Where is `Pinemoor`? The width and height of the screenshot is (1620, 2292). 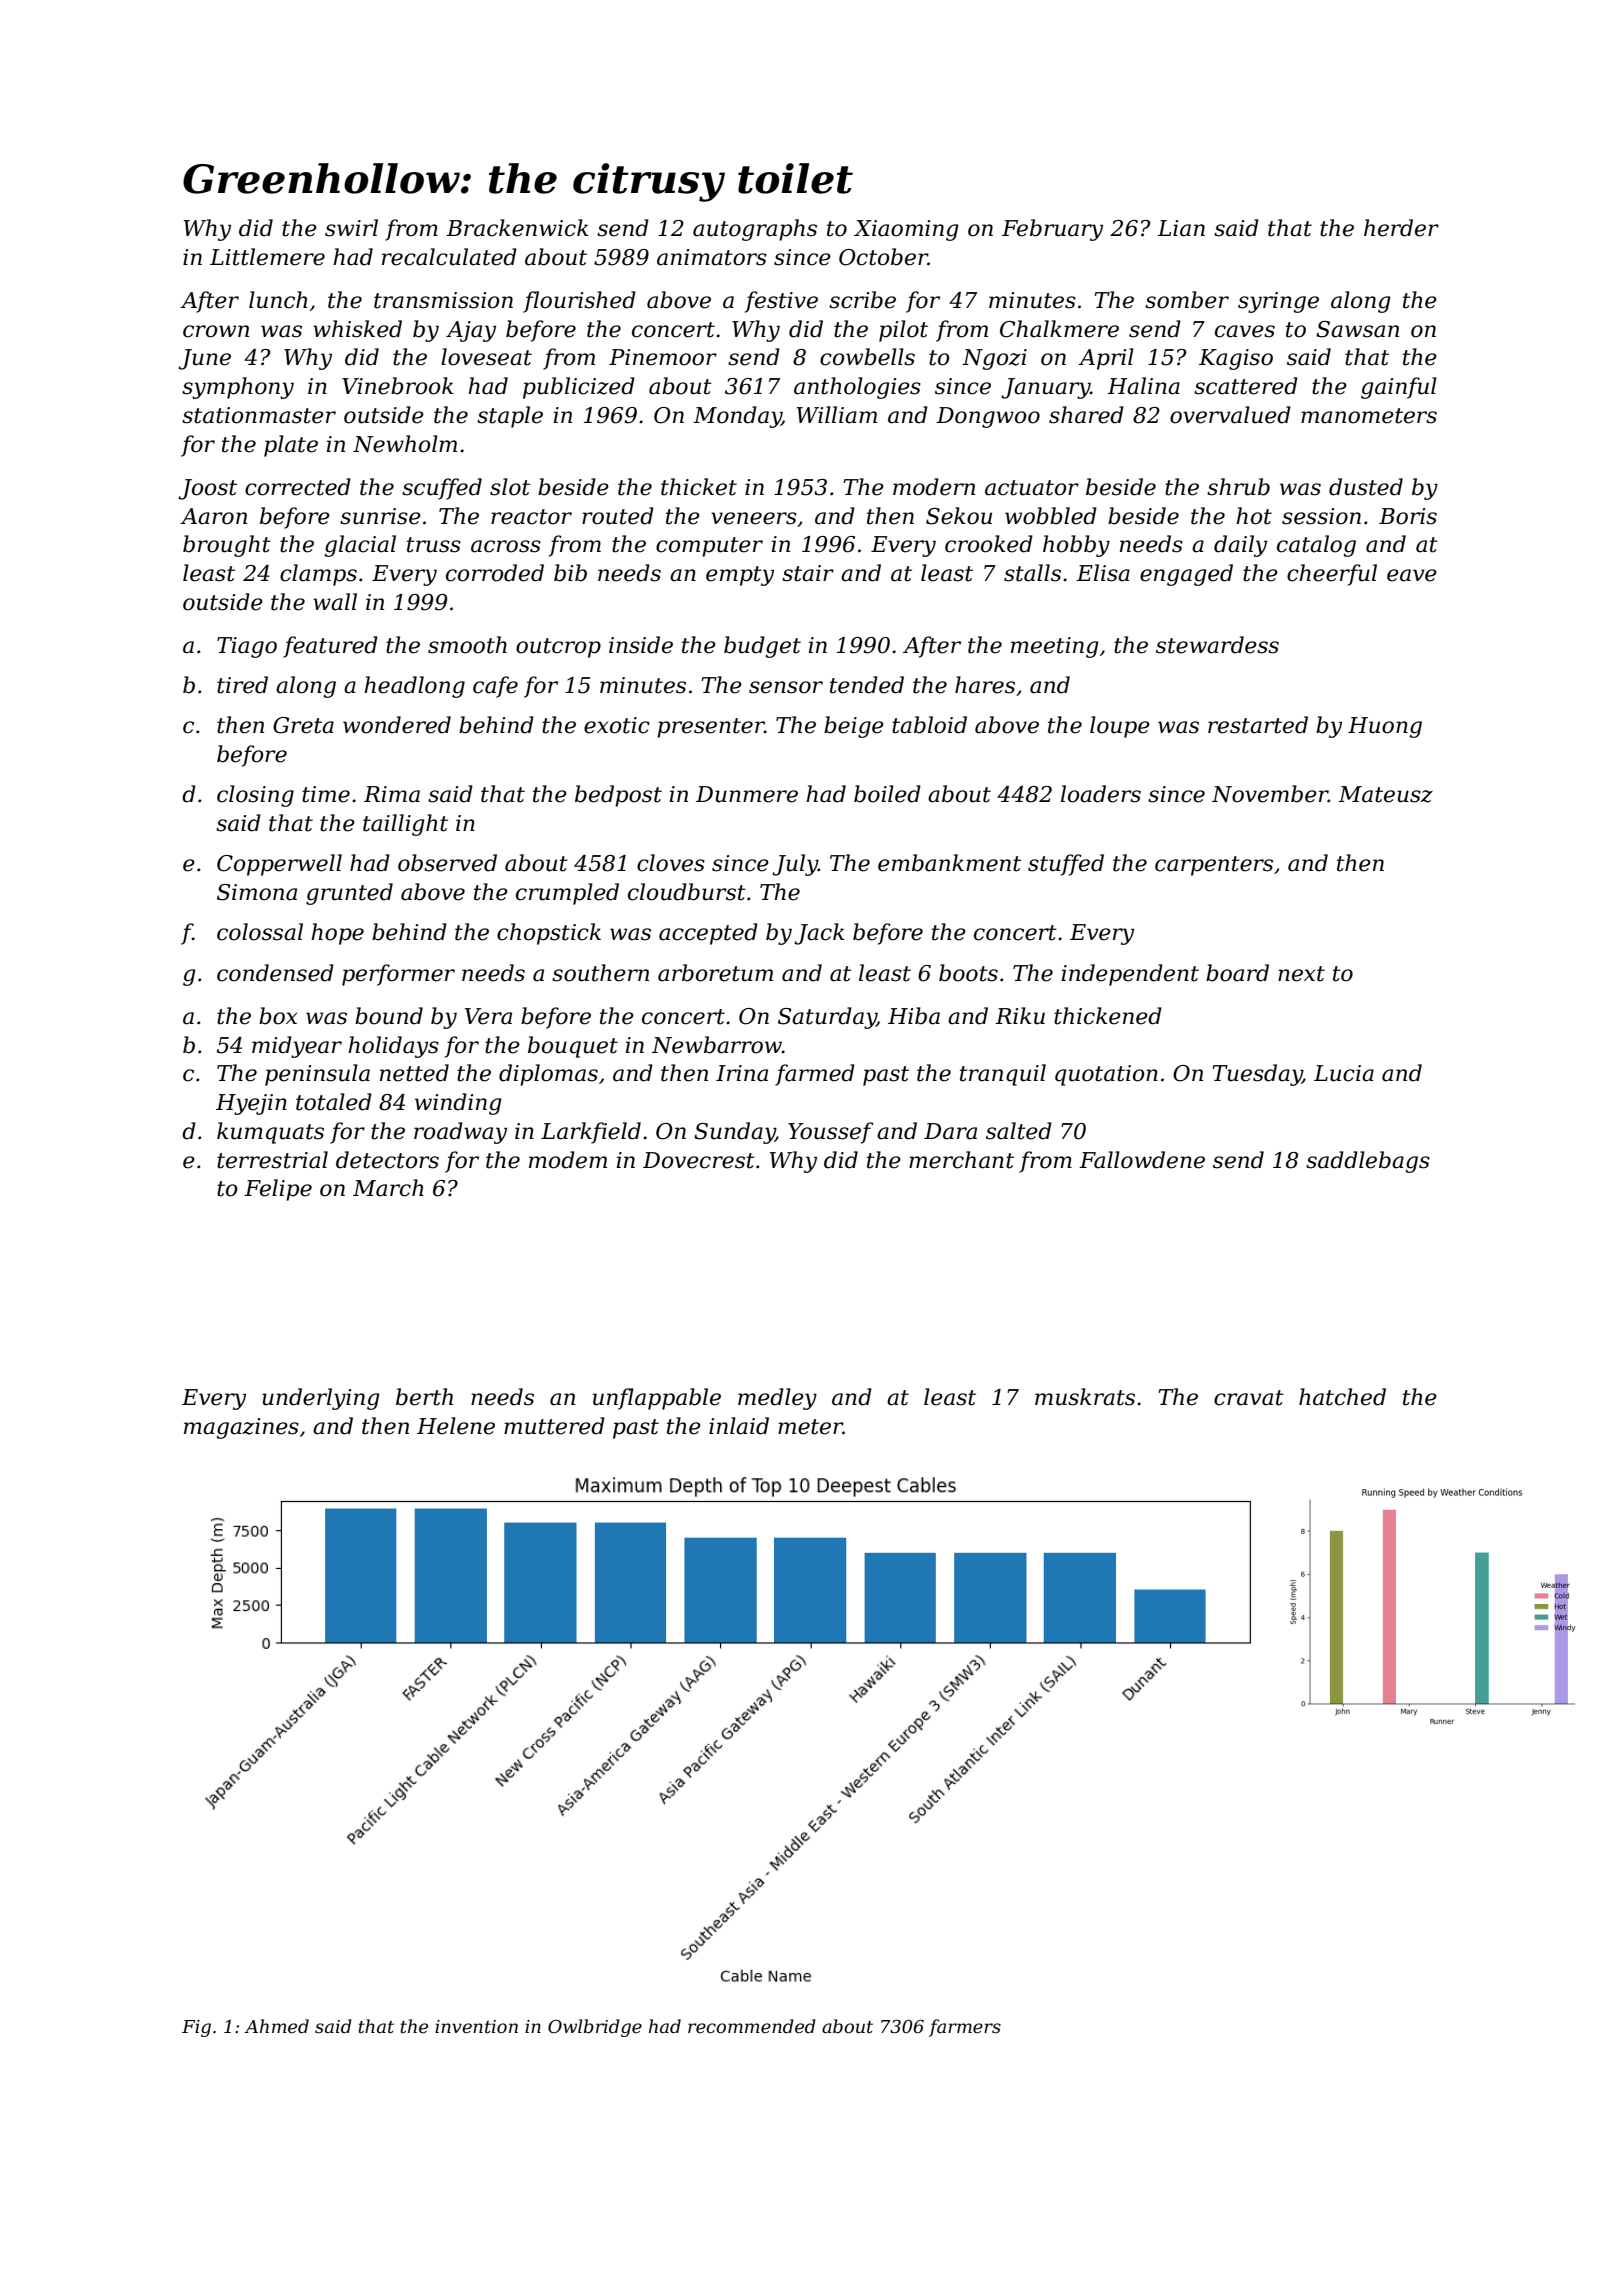 Pinemoor is located at coordinates (663, 357).
